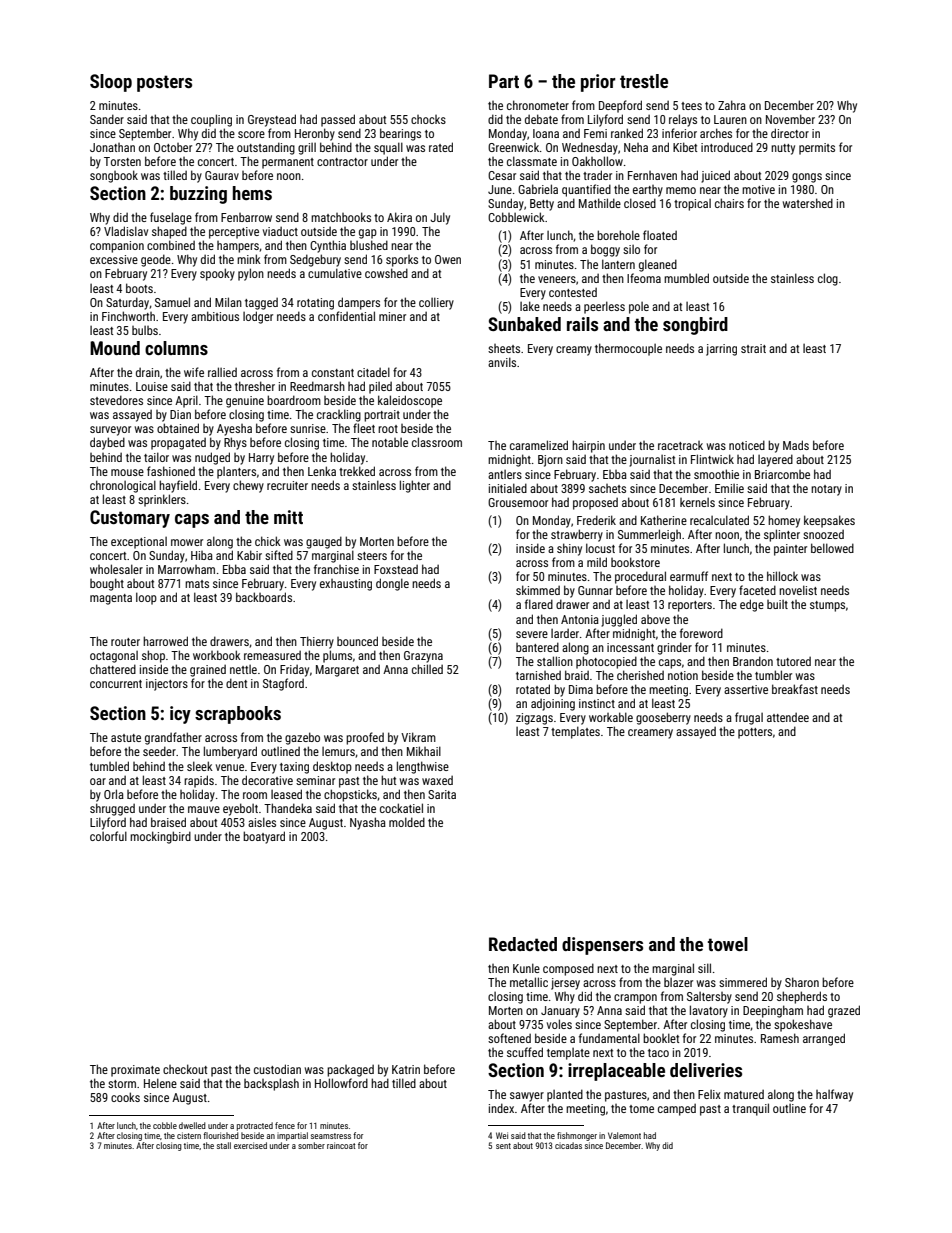 The height and width of the screenshot is (1233, 952). What do you see at coordinates (264, 837) in the screenshot?
I see `boatyard` at bounding box center [264, 837].
